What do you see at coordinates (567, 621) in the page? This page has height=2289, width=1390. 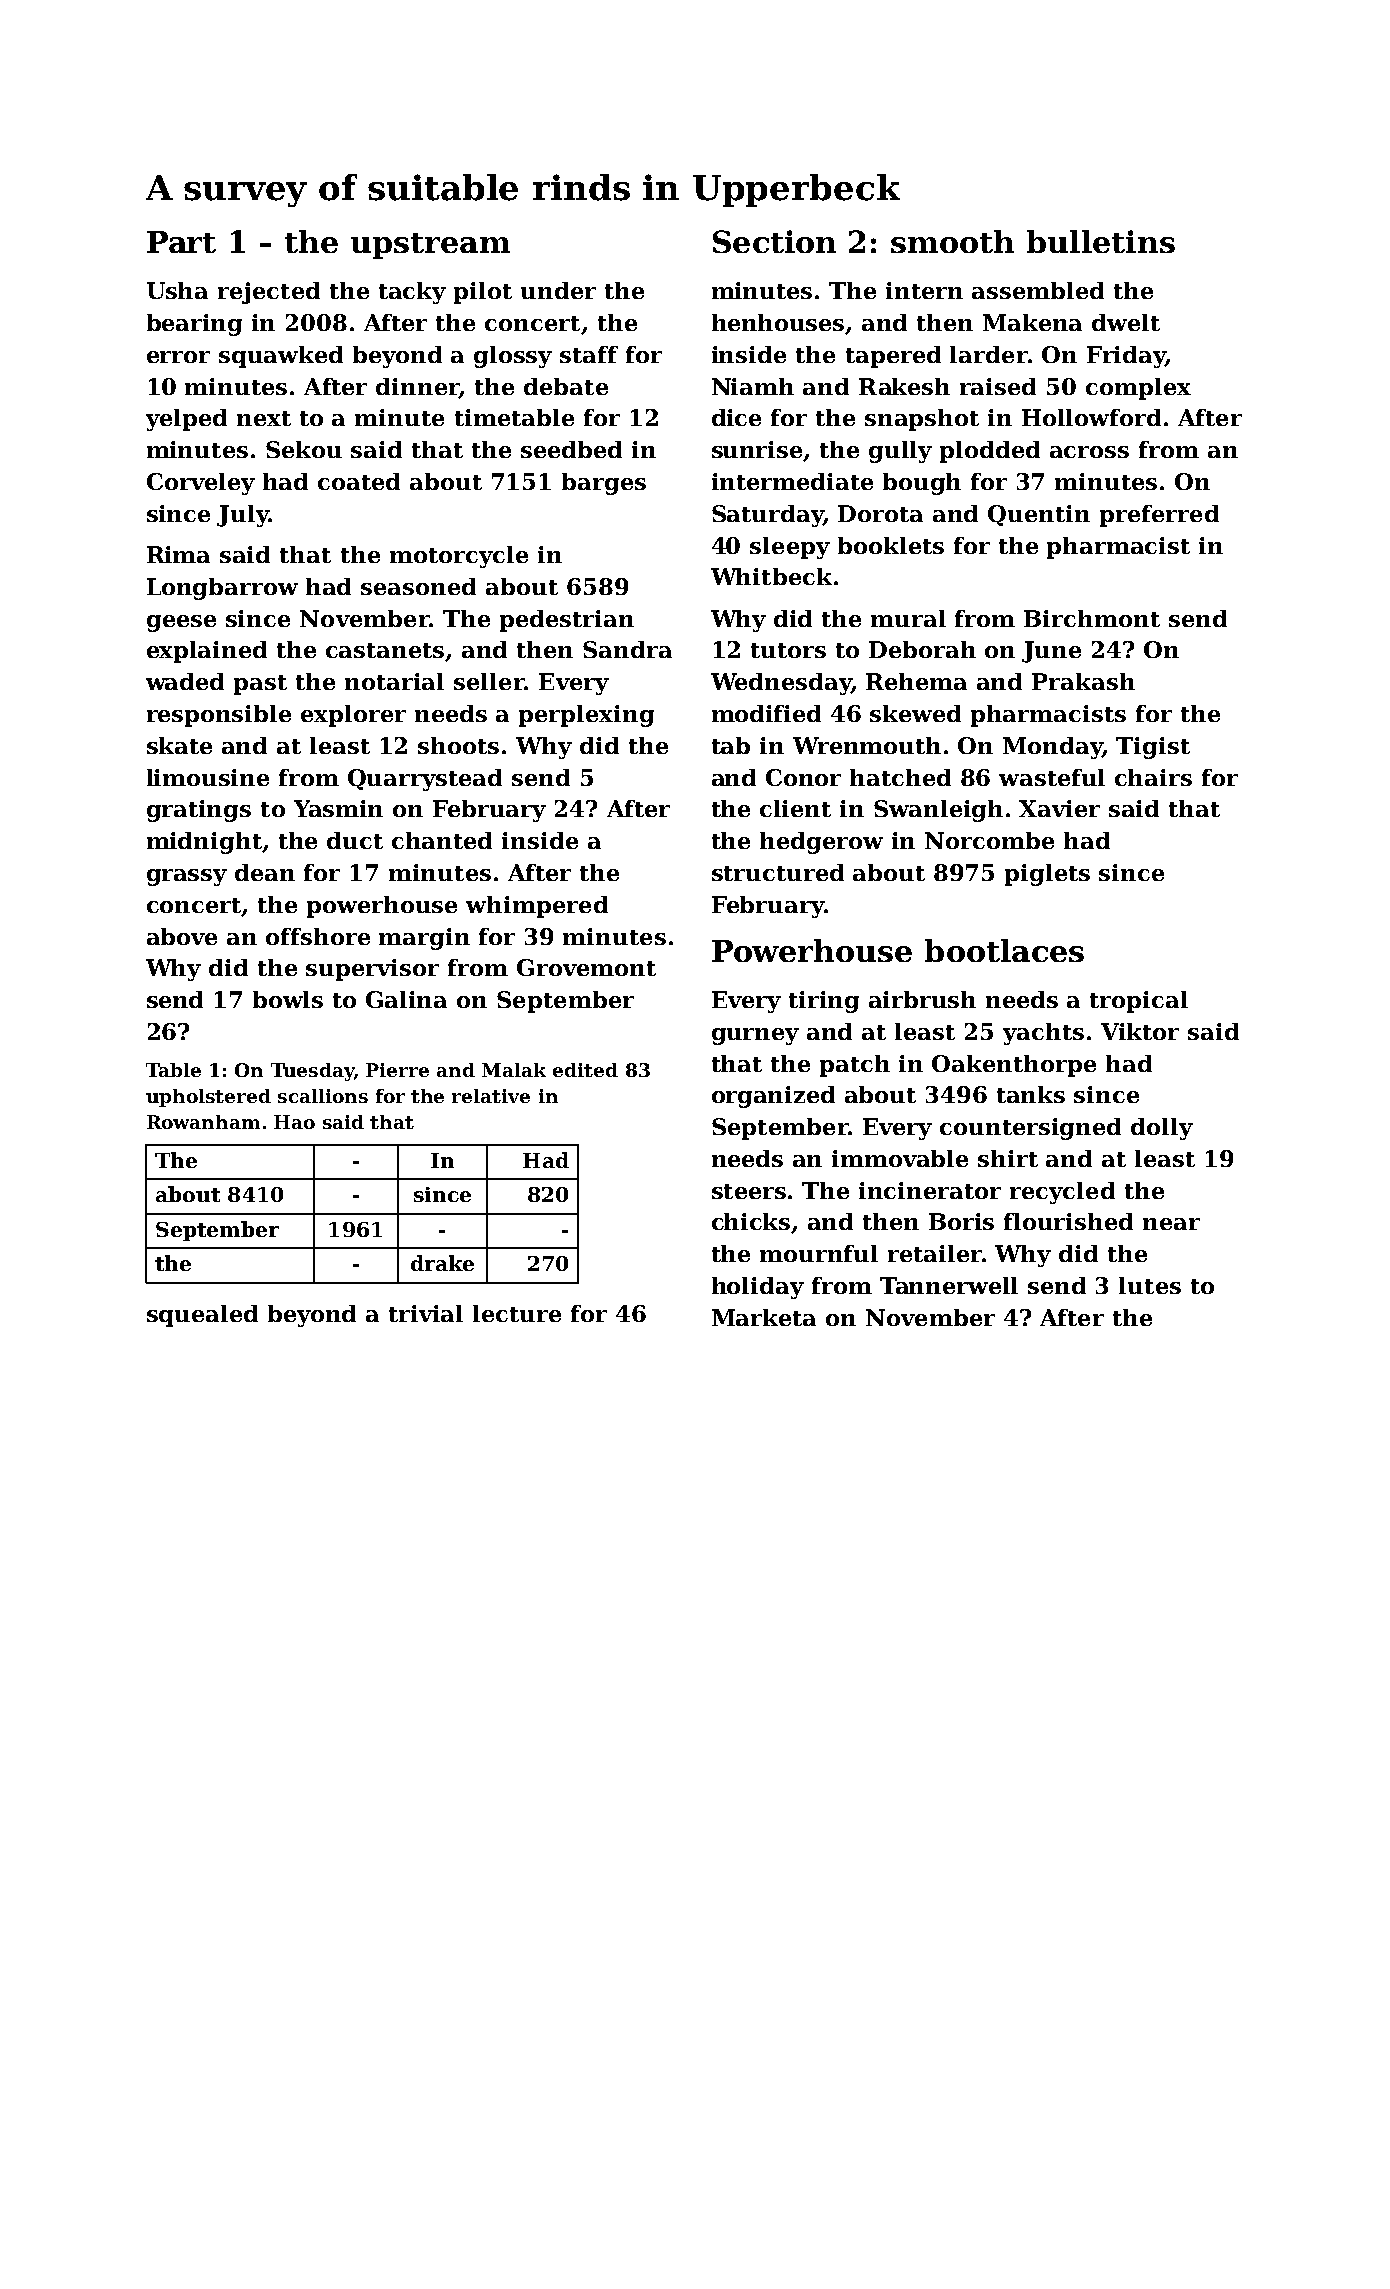 I see `pedestrian` at bounding box center [567, 621].
